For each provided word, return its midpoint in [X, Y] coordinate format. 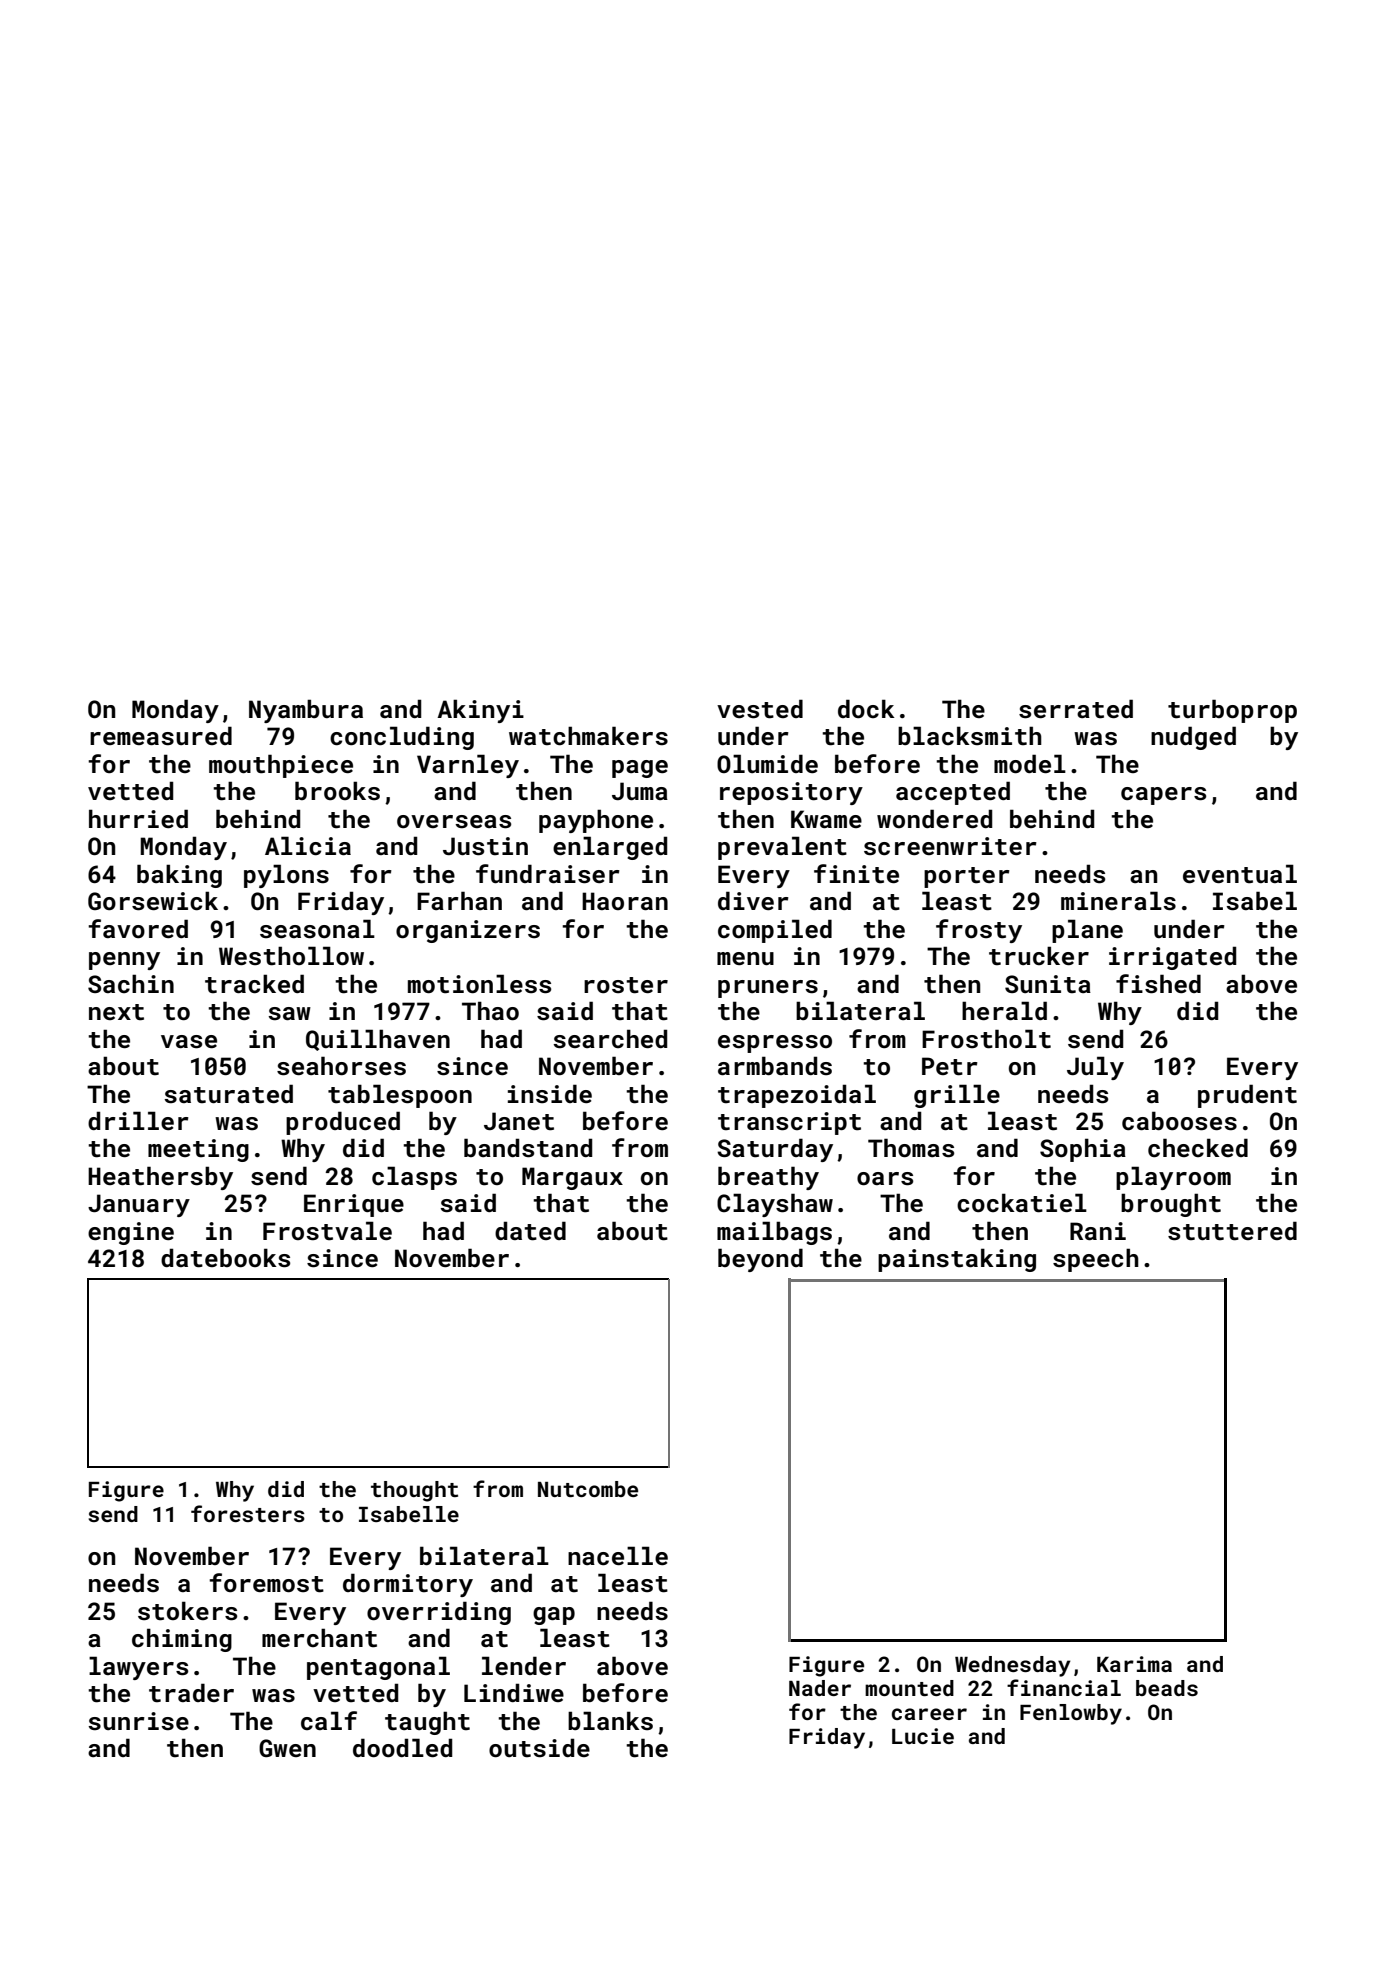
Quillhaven [378, 1040]
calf [329, 1720]
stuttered [1232, 1231]
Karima [1134, 1664]
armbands [775, 1066]
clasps [414, 1178]
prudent [1247, 1096]
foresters [248, 1513]
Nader [820, 1688]
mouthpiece [281, 766]
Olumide [767, 763]
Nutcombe [588, 1489]
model [1030, 763]
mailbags [774, 1233]
